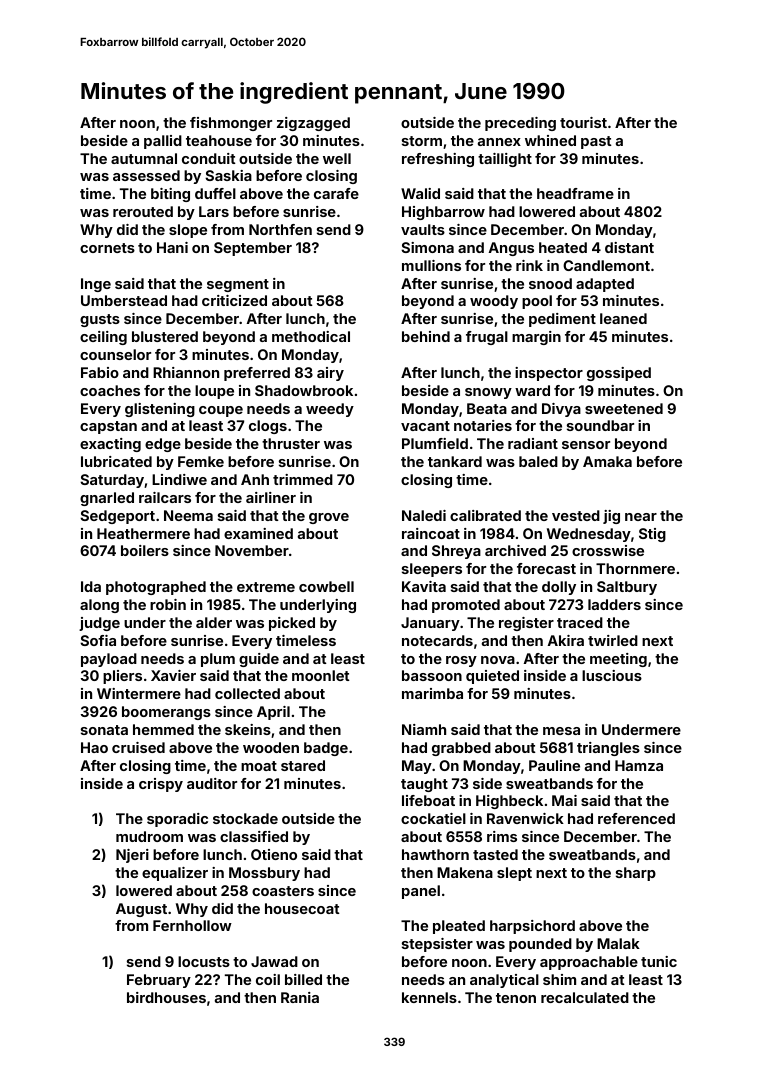 The height and width of the page is (1089, 767). Describe the element at coordinates (583, 122) in the page. I see `tourist` at that location.
